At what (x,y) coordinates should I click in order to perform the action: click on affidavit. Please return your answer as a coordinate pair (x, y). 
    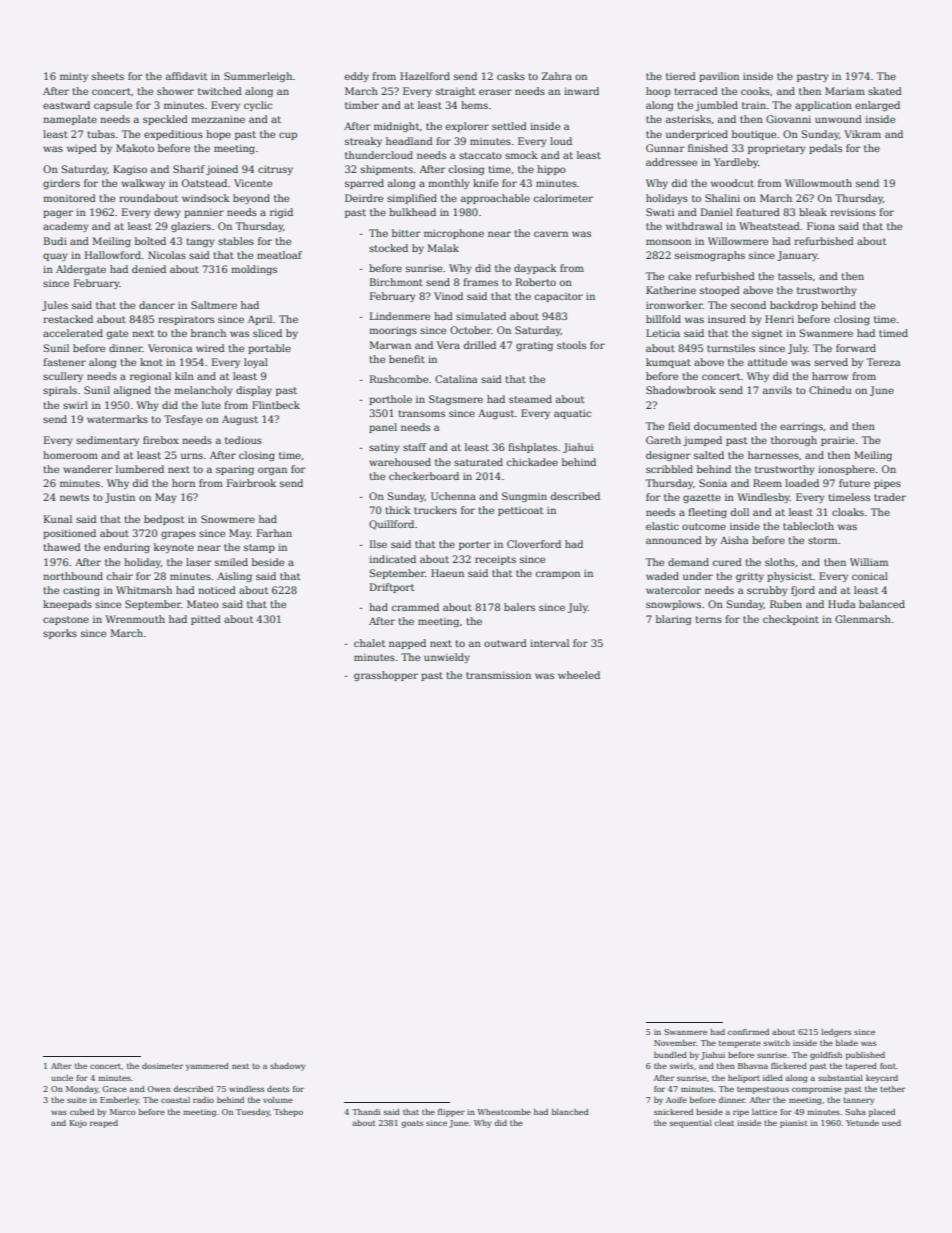
    Looking at the image, I should click on (186, 76).
